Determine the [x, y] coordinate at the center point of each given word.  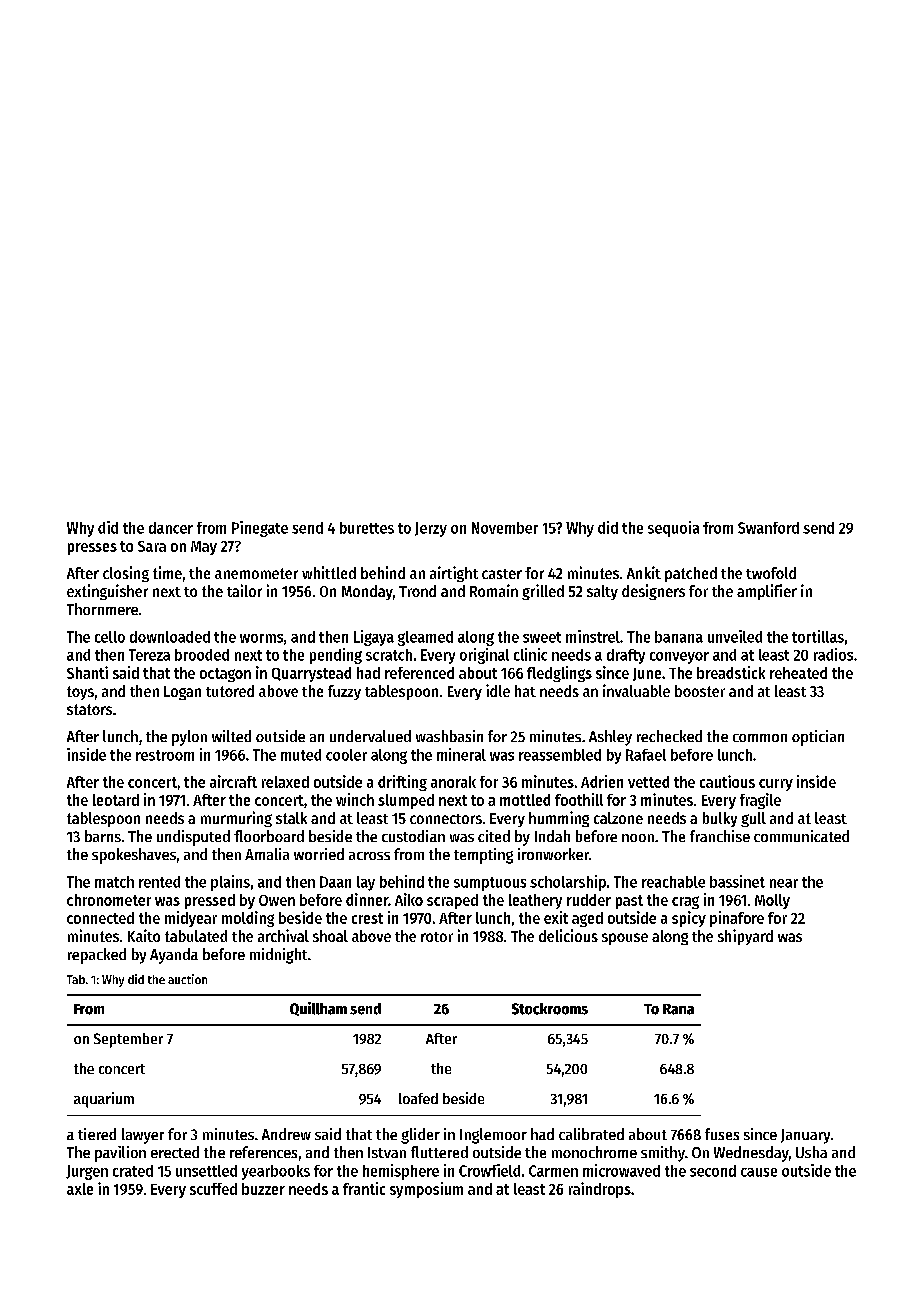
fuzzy [344, 692]
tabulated [196, 936]
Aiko [409, 899]
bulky [720, 819]
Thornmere [102, 609]
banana [679, 637]
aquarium [104, 1100]
